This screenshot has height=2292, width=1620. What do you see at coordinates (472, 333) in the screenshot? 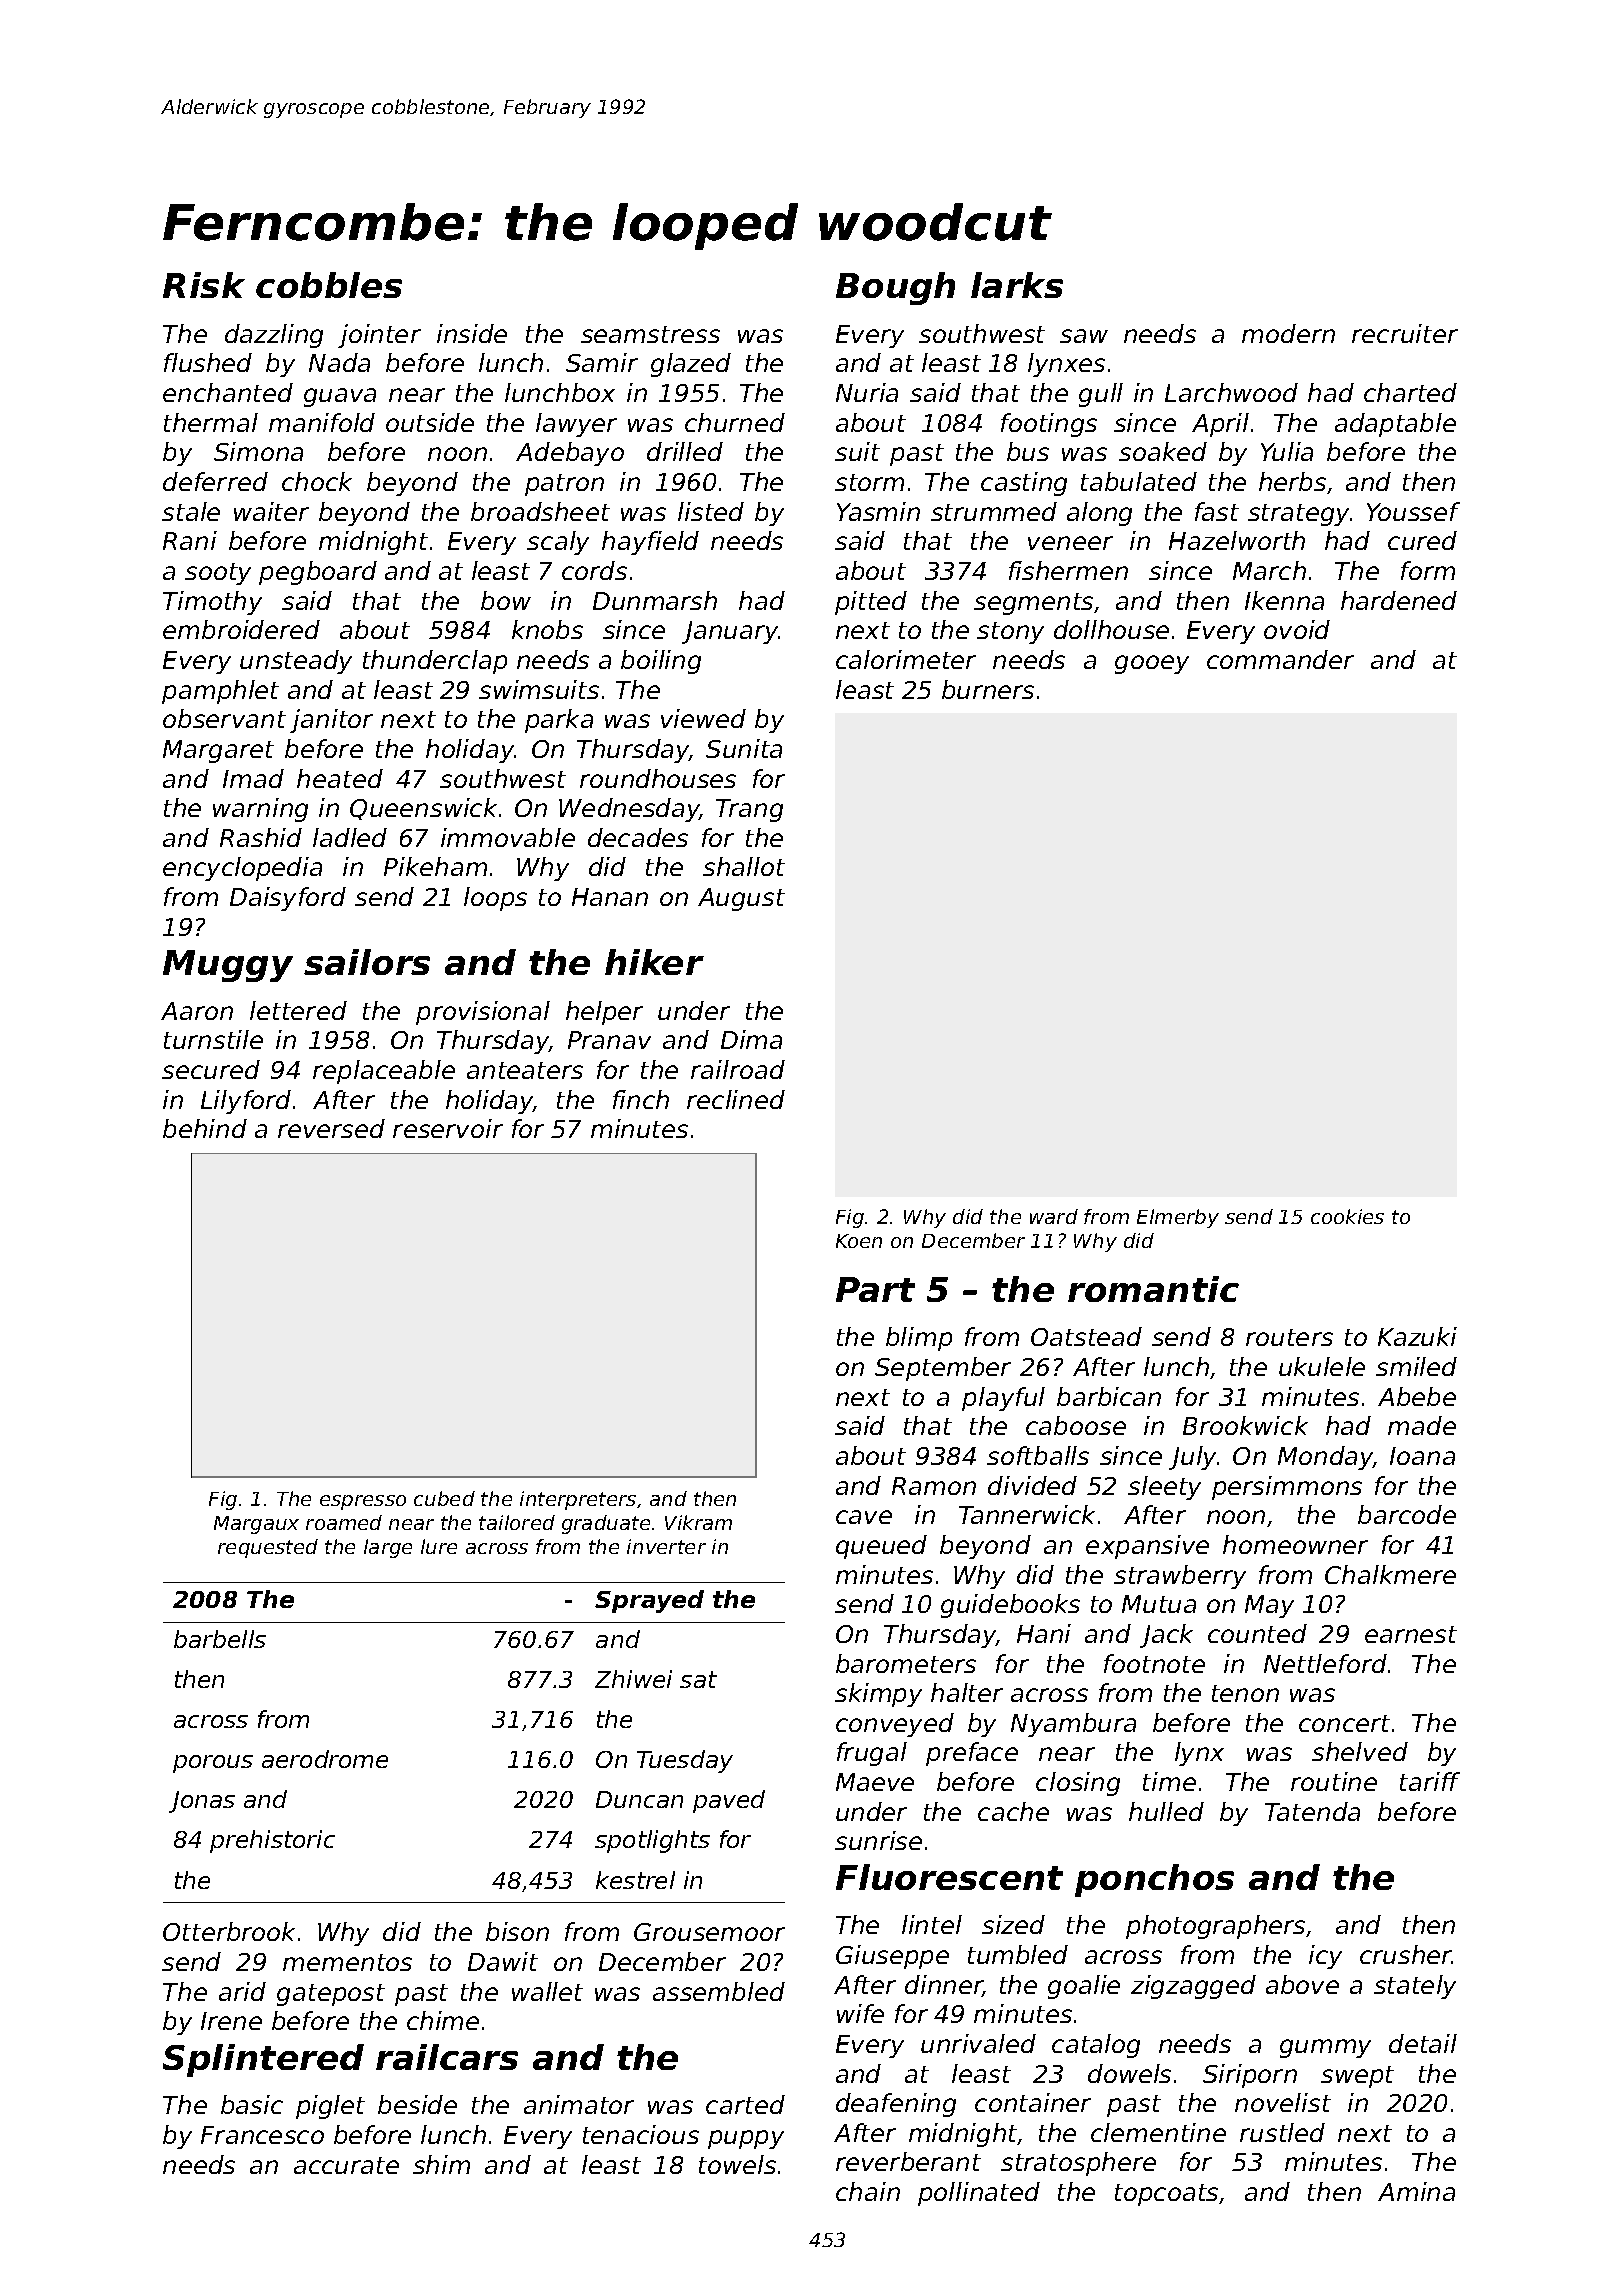
I see `inside` at bounding box center [472, 333].
